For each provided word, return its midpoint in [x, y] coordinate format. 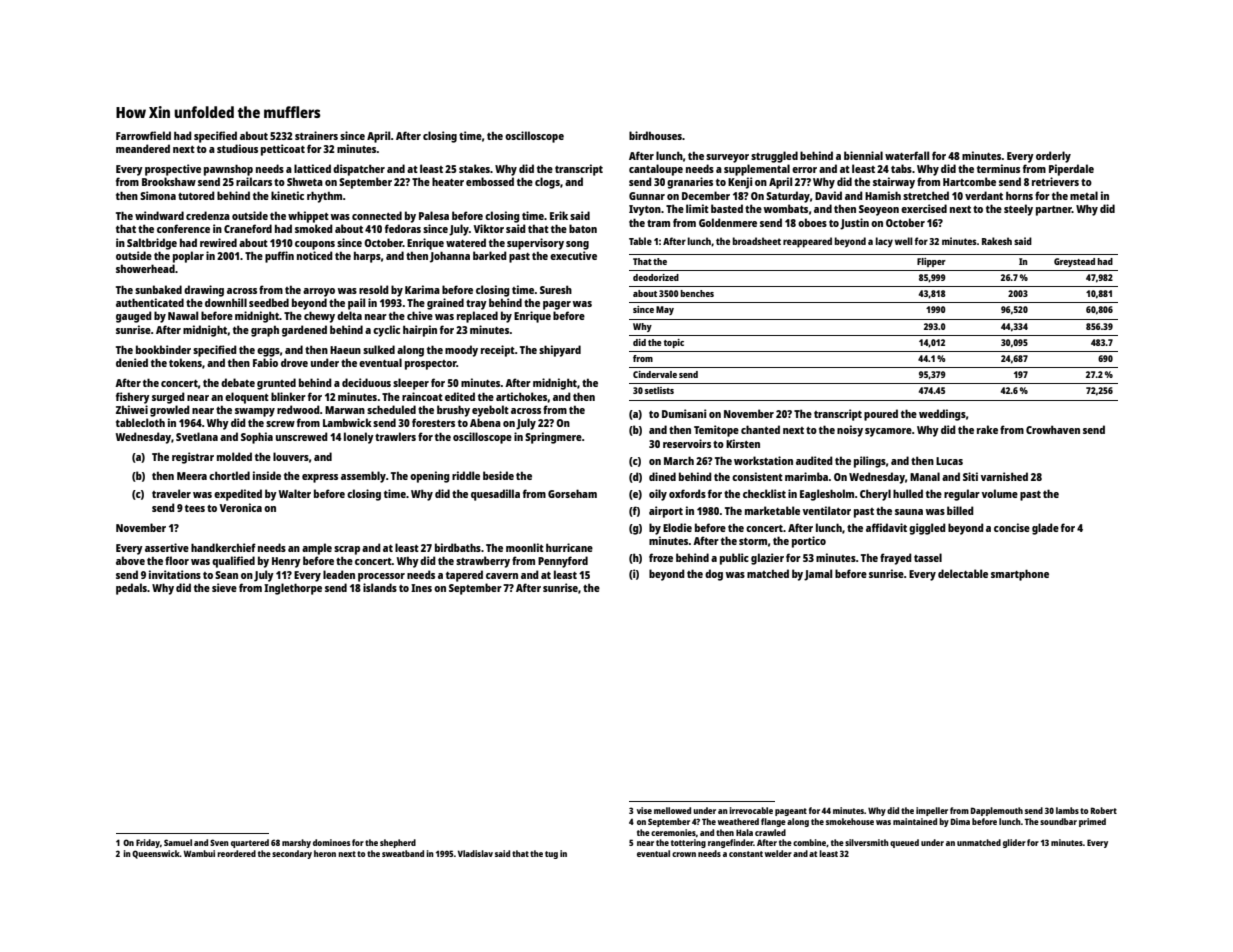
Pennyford [563, 562]
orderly [1053, 157]
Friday [148, 843]
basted [727, 208]
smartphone [1020, 575]
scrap [347, 550]
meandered [143, 148]
